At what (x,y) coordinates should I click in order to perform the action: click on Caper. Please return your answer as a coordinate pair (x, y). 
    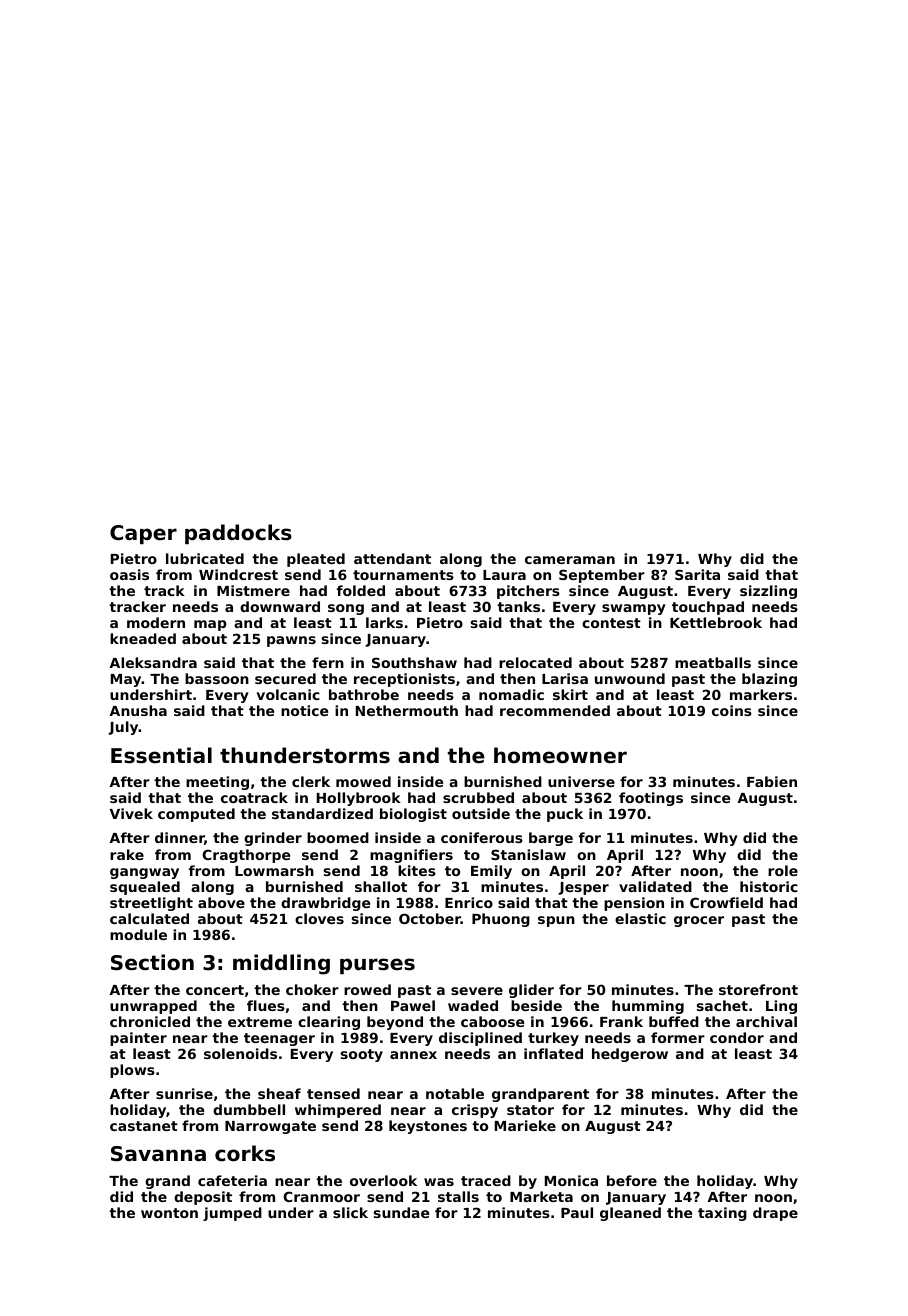
    Looking at the image, I should click on (143, 534).
